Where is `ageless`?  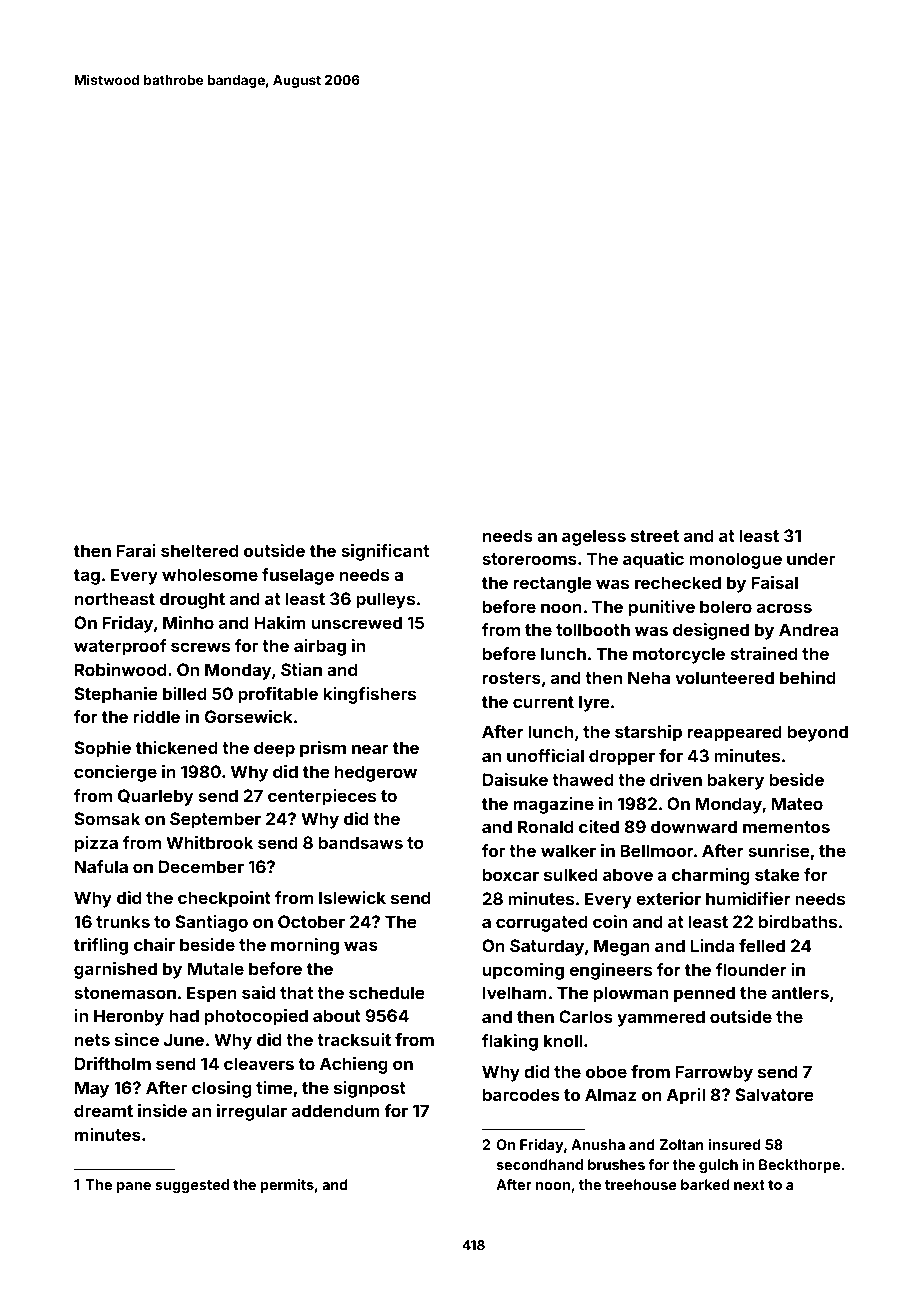 ageless is located at coordinates (594, 537).
